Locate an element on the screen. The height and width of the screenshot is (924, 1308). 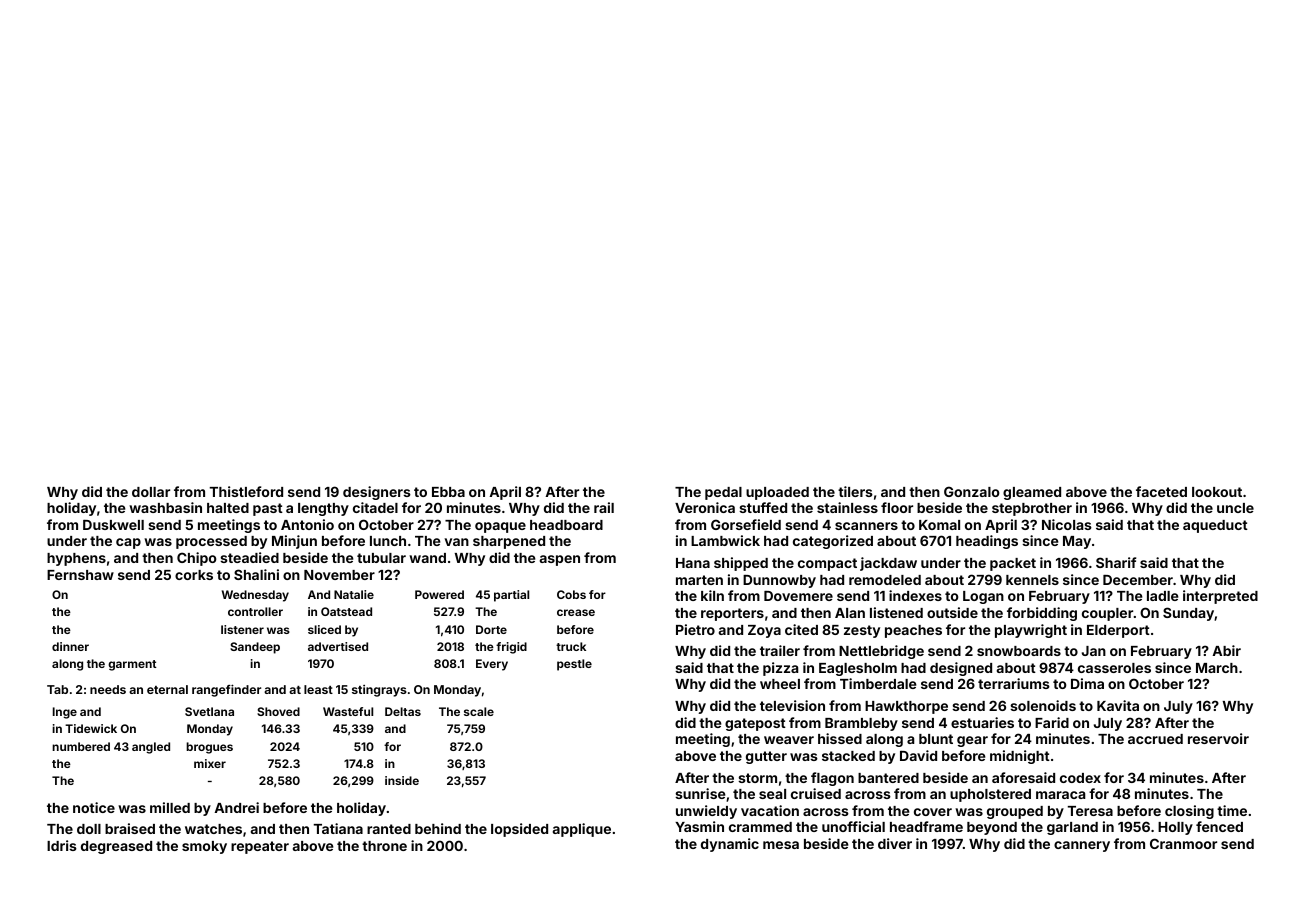
codex is located at coordinates (1080, 778).
